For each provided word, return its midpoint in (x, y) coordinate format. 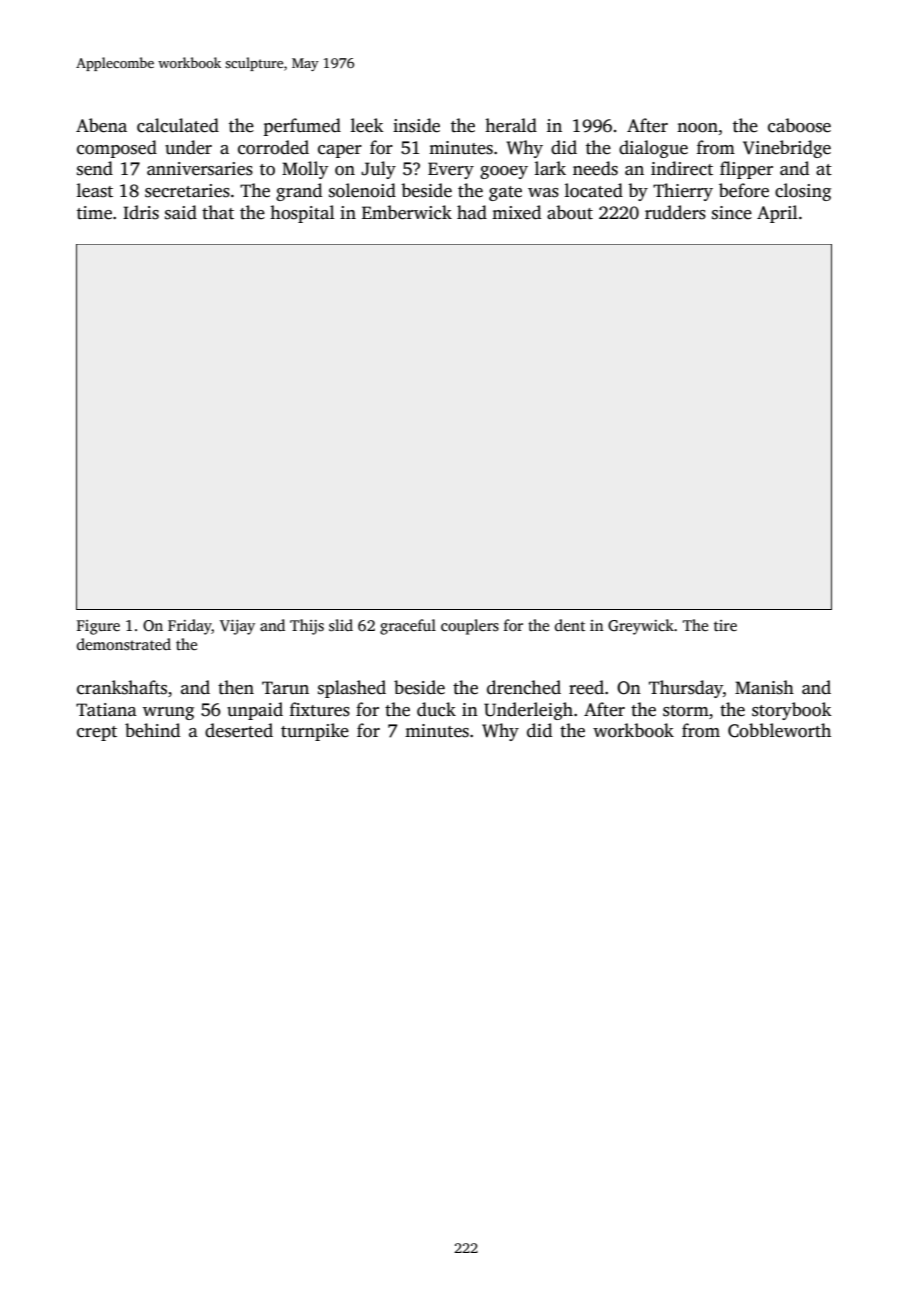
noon (697, 128)
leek (367, 125)
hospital (302, 214)
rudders (675, 212)
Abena (101, 125)
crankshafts (122, 687)
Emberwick (407, 212)
